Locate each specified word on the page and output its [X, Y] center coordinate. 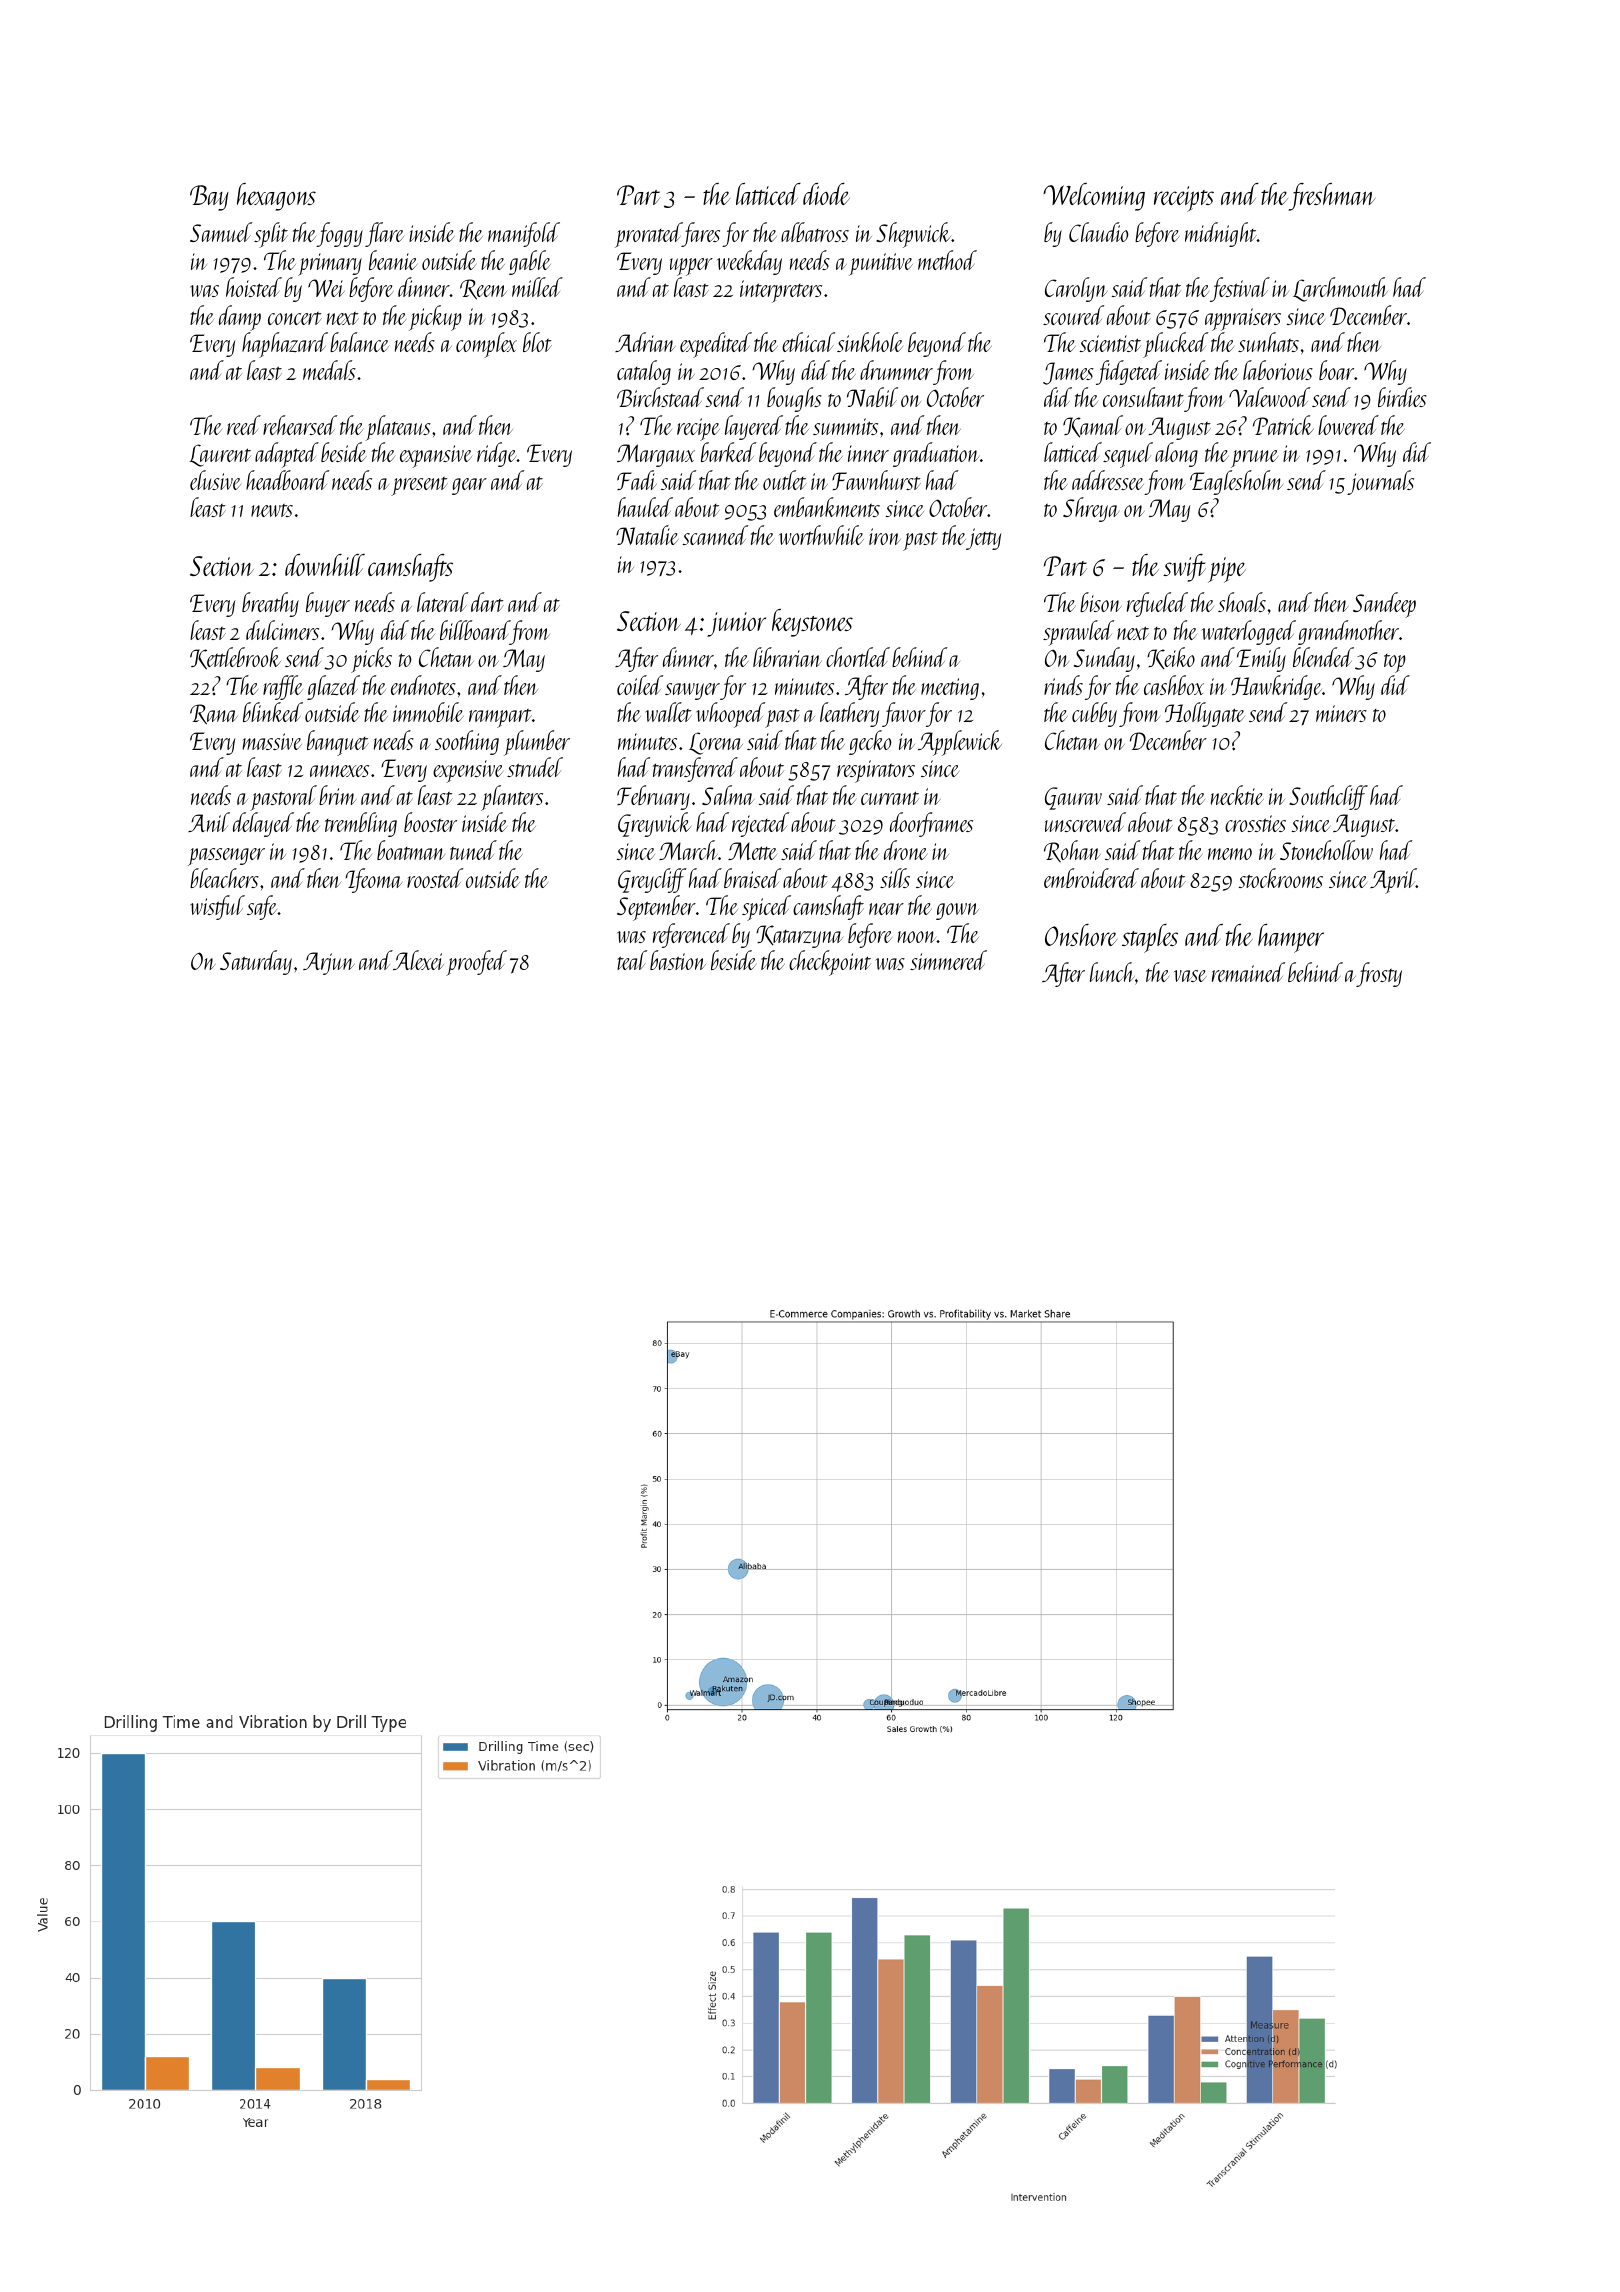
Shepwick [914, 235]
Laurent [220, 455]
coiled [640, 685]
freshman [1332, 197]
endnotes [423, 685]
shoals [1242, 602]
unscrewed [1085, 822]
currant [890, 798]
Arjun [328, 963]
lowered [1348, 425]
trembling [361, 824]
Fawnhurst [876, 480]
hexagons [276, 197]
